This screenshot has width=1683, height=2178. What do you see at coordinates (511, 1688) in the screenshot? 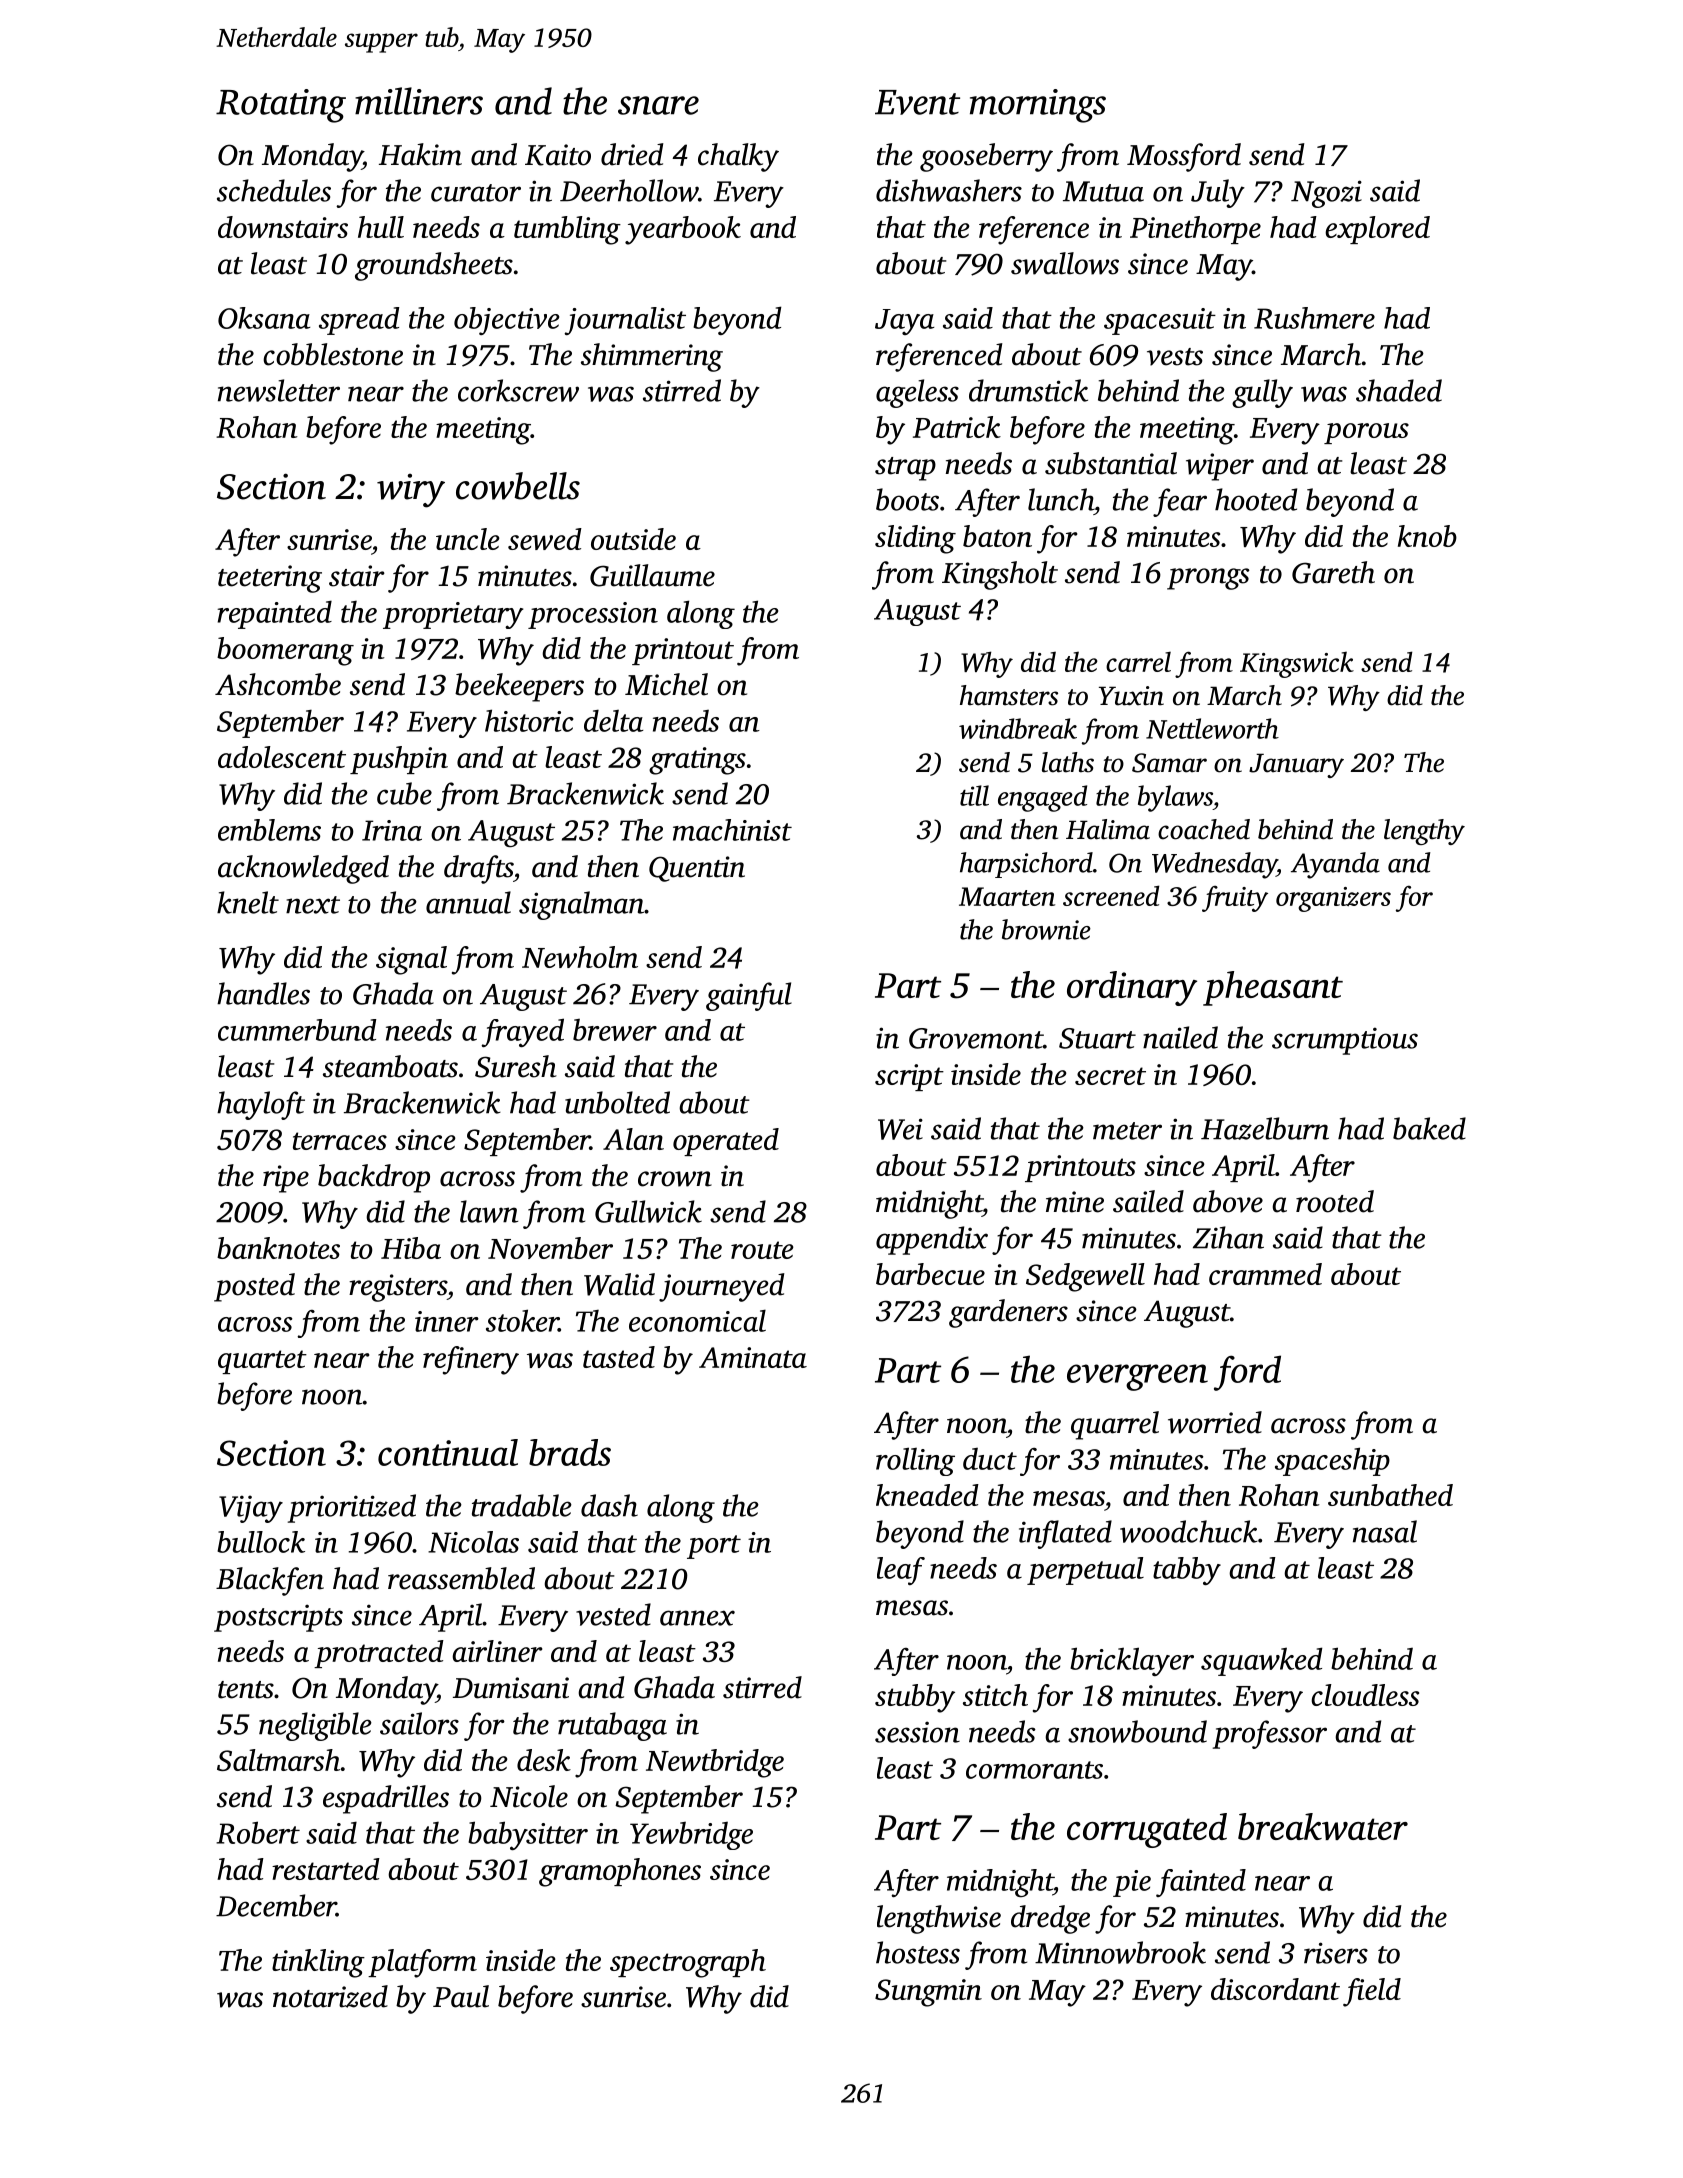
I see `Dumisani` at bounding box center [511, 1688].
